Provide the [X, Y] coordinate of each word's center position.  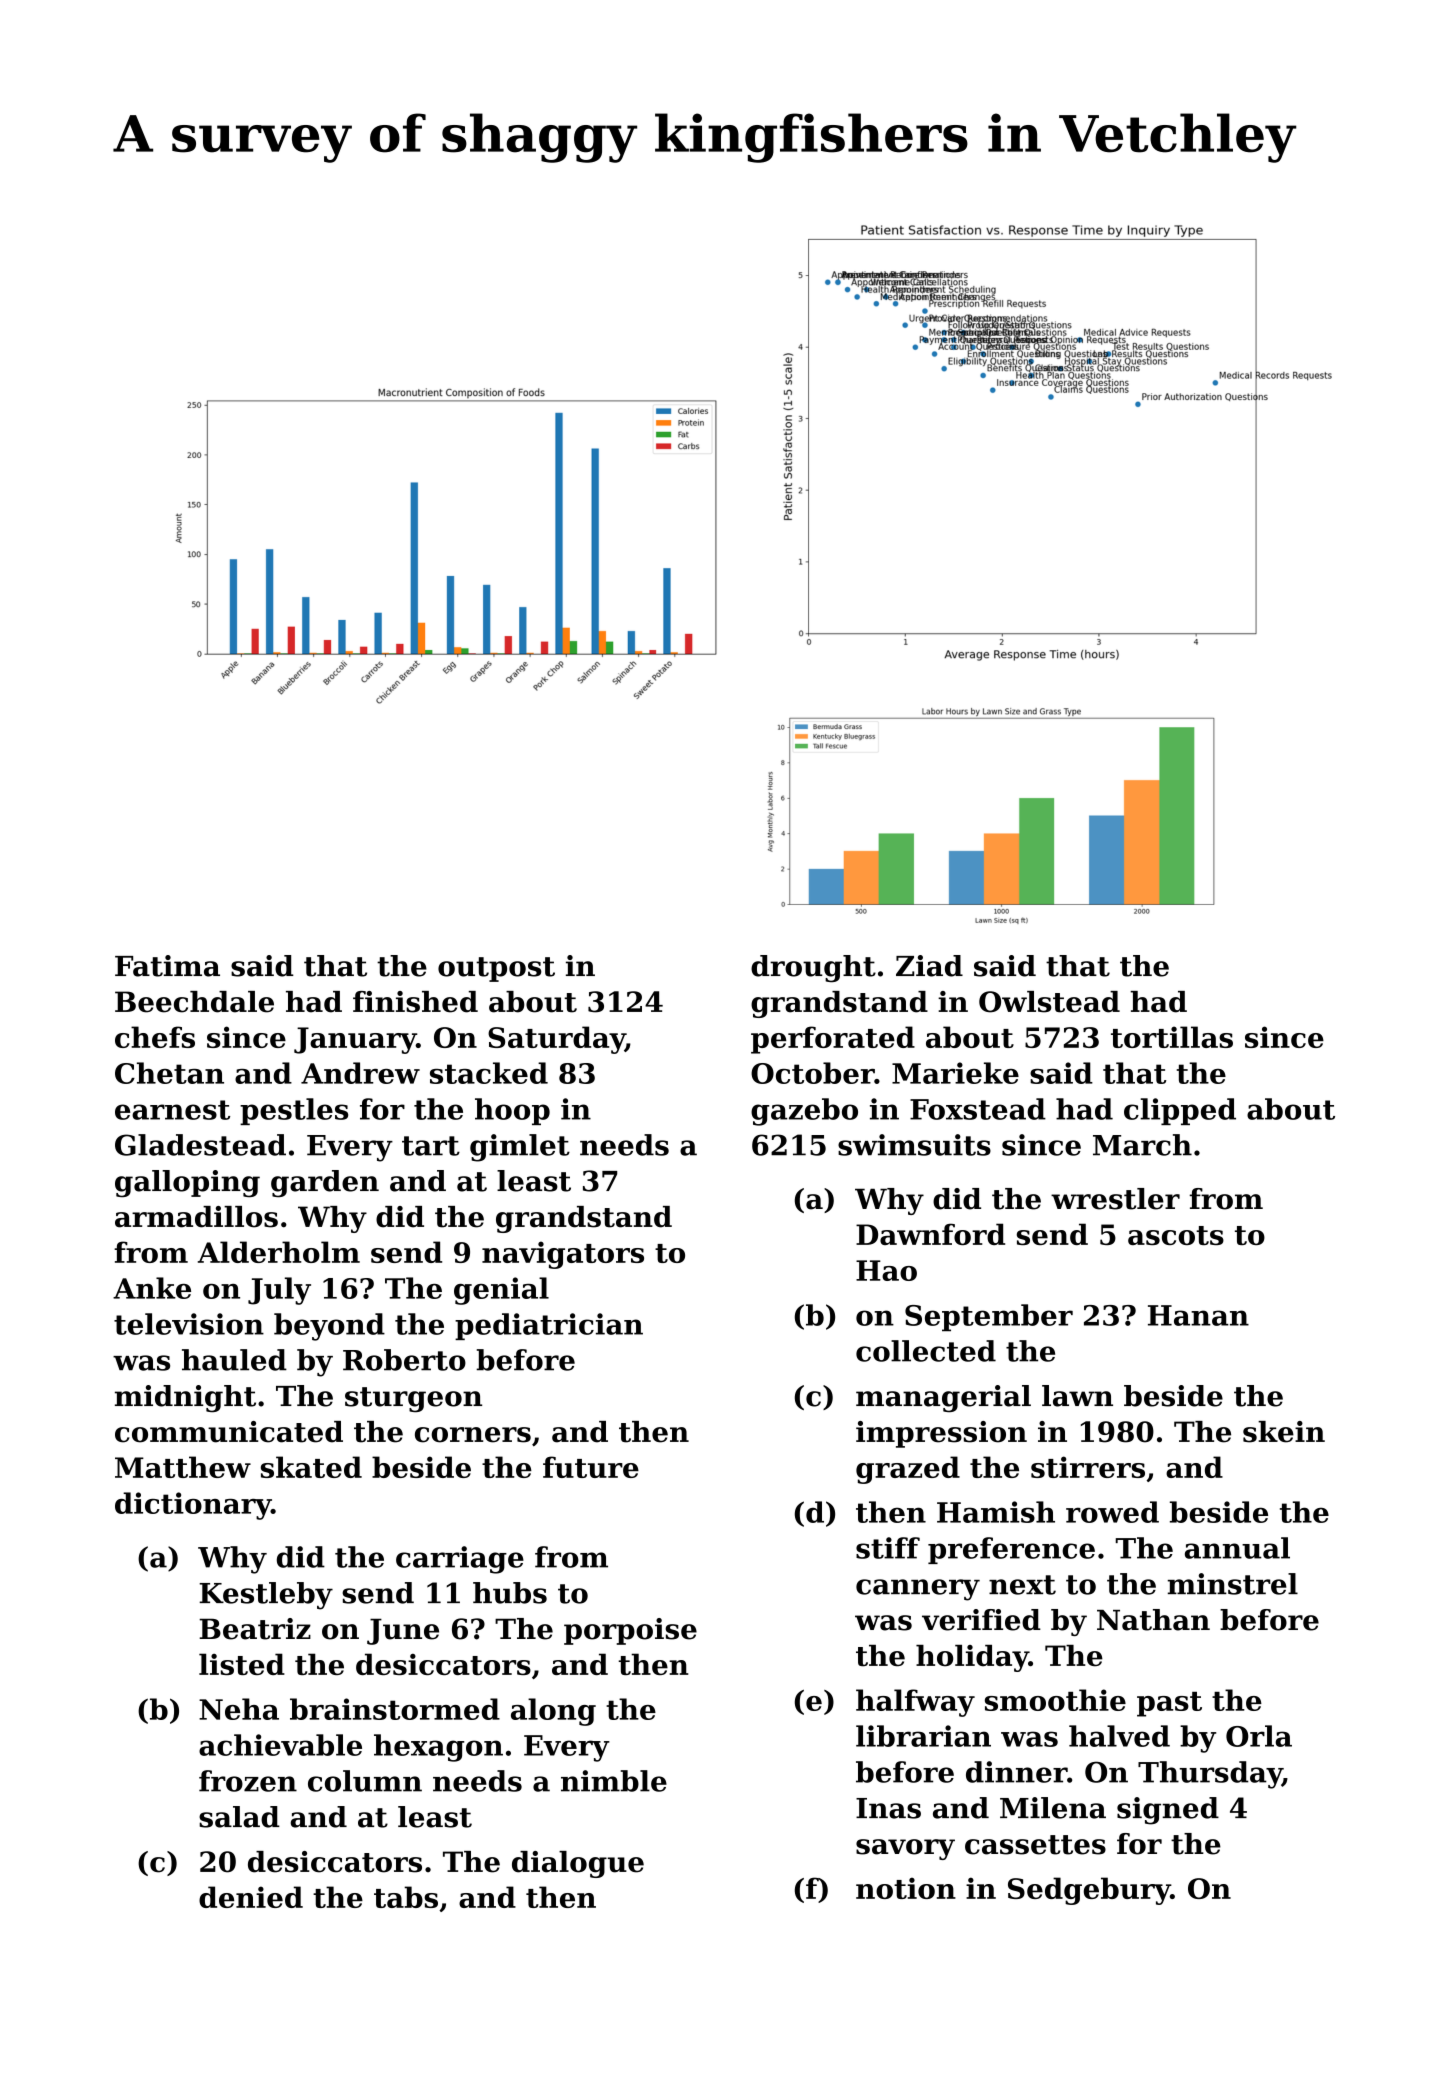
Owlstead [1049, 1002]
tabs [406, 1897]
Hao [886, 1270]
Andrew [360, 1073]
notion [906, 1888]
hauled [234, 1360]
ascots [1176, 1235]
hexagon [438, 1748]
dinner [1016, 1772]
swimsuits [914, 1145]
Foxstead [978, 1109]
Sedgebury [1089, 1891]
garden [325, 1183]
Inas [888, 1808]
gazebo [804, 1112]
